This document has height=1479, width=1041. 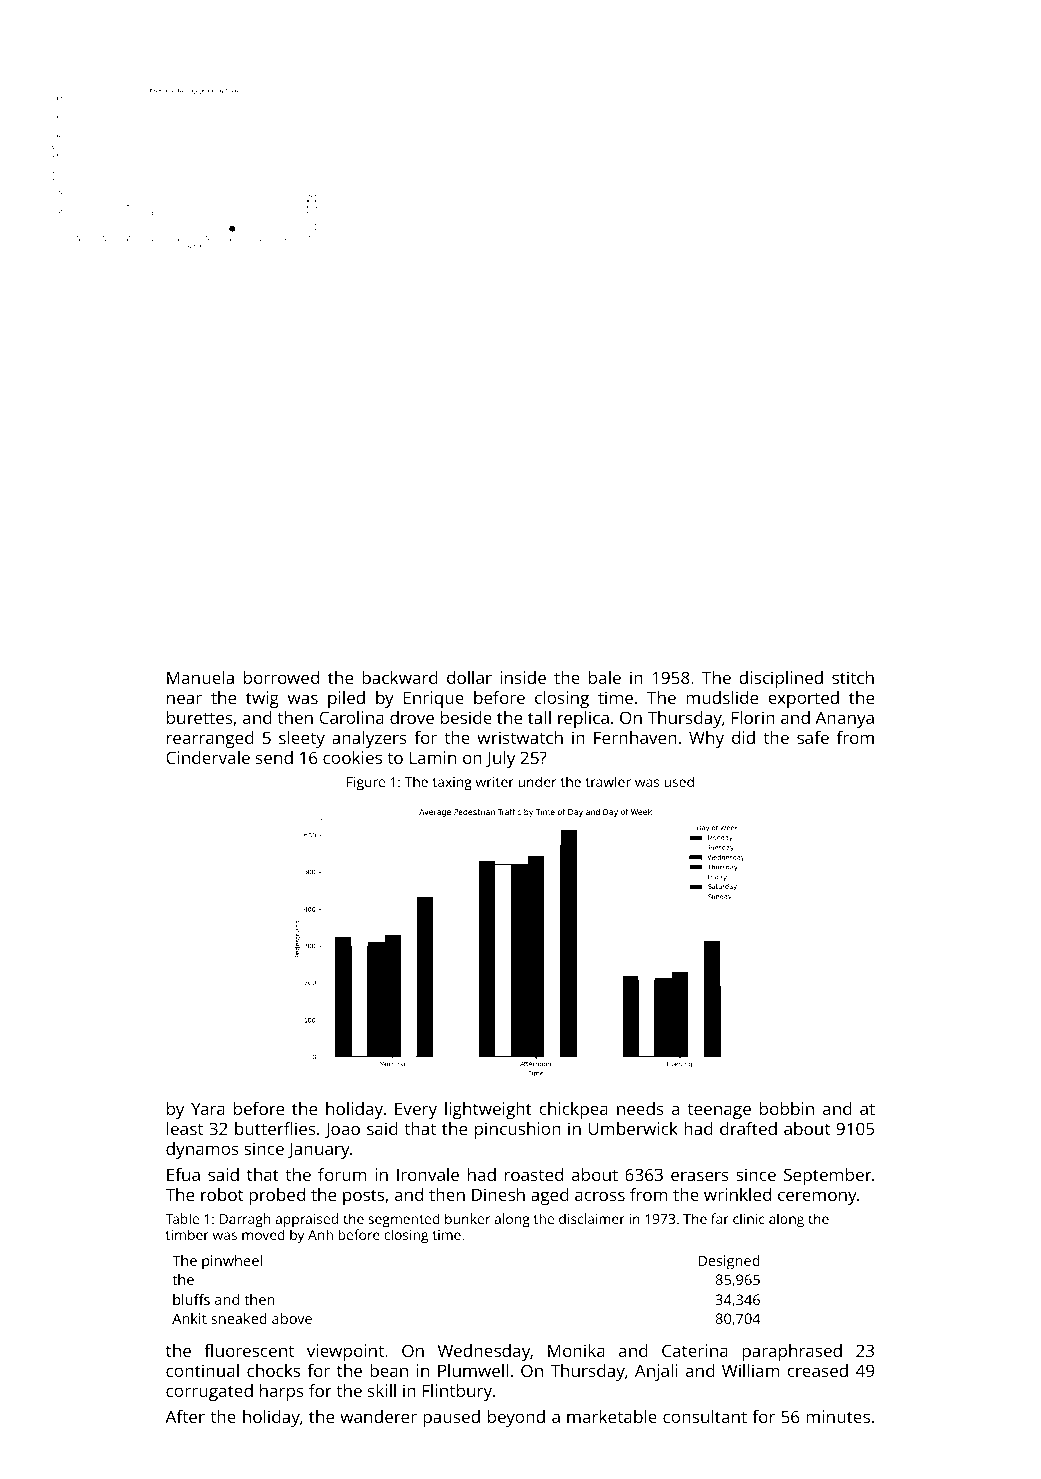 What do you see at coordinates (452, 784) in the document?
I see `taxing` at bounding box center [452, 784].
